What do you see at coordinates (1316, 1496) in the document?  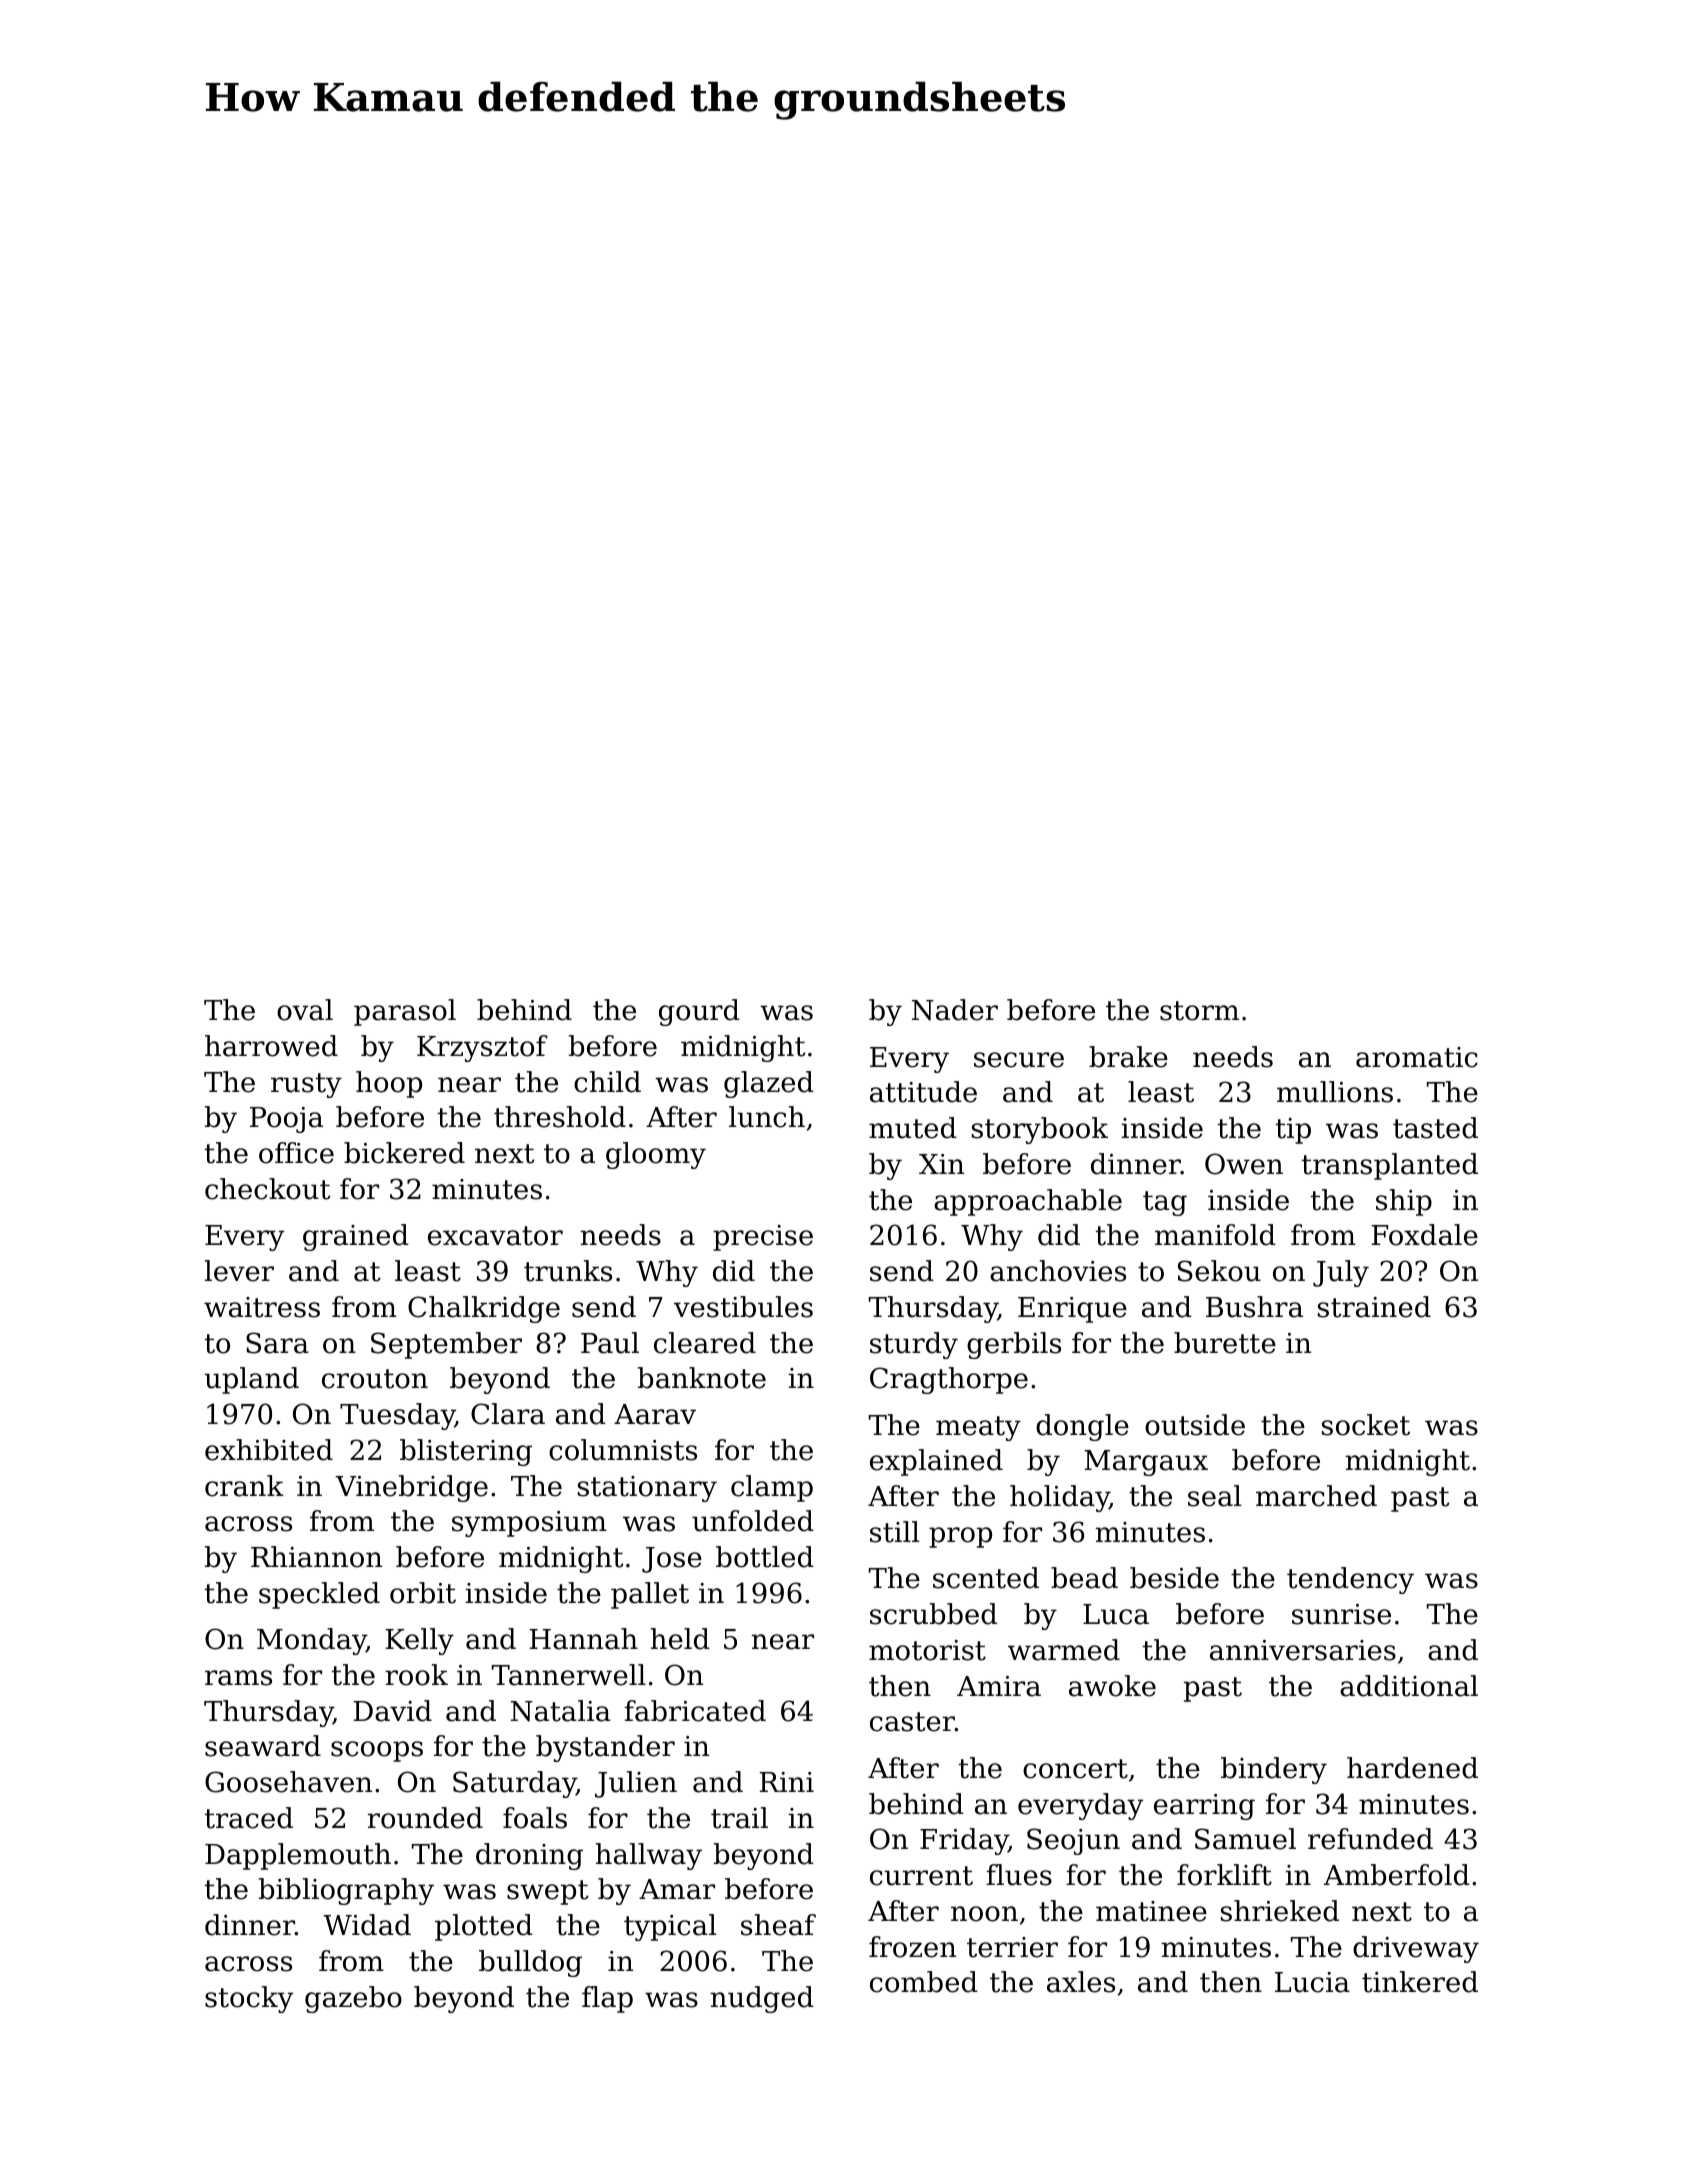 I see `marched` at bounding box center [1316, 1496].
